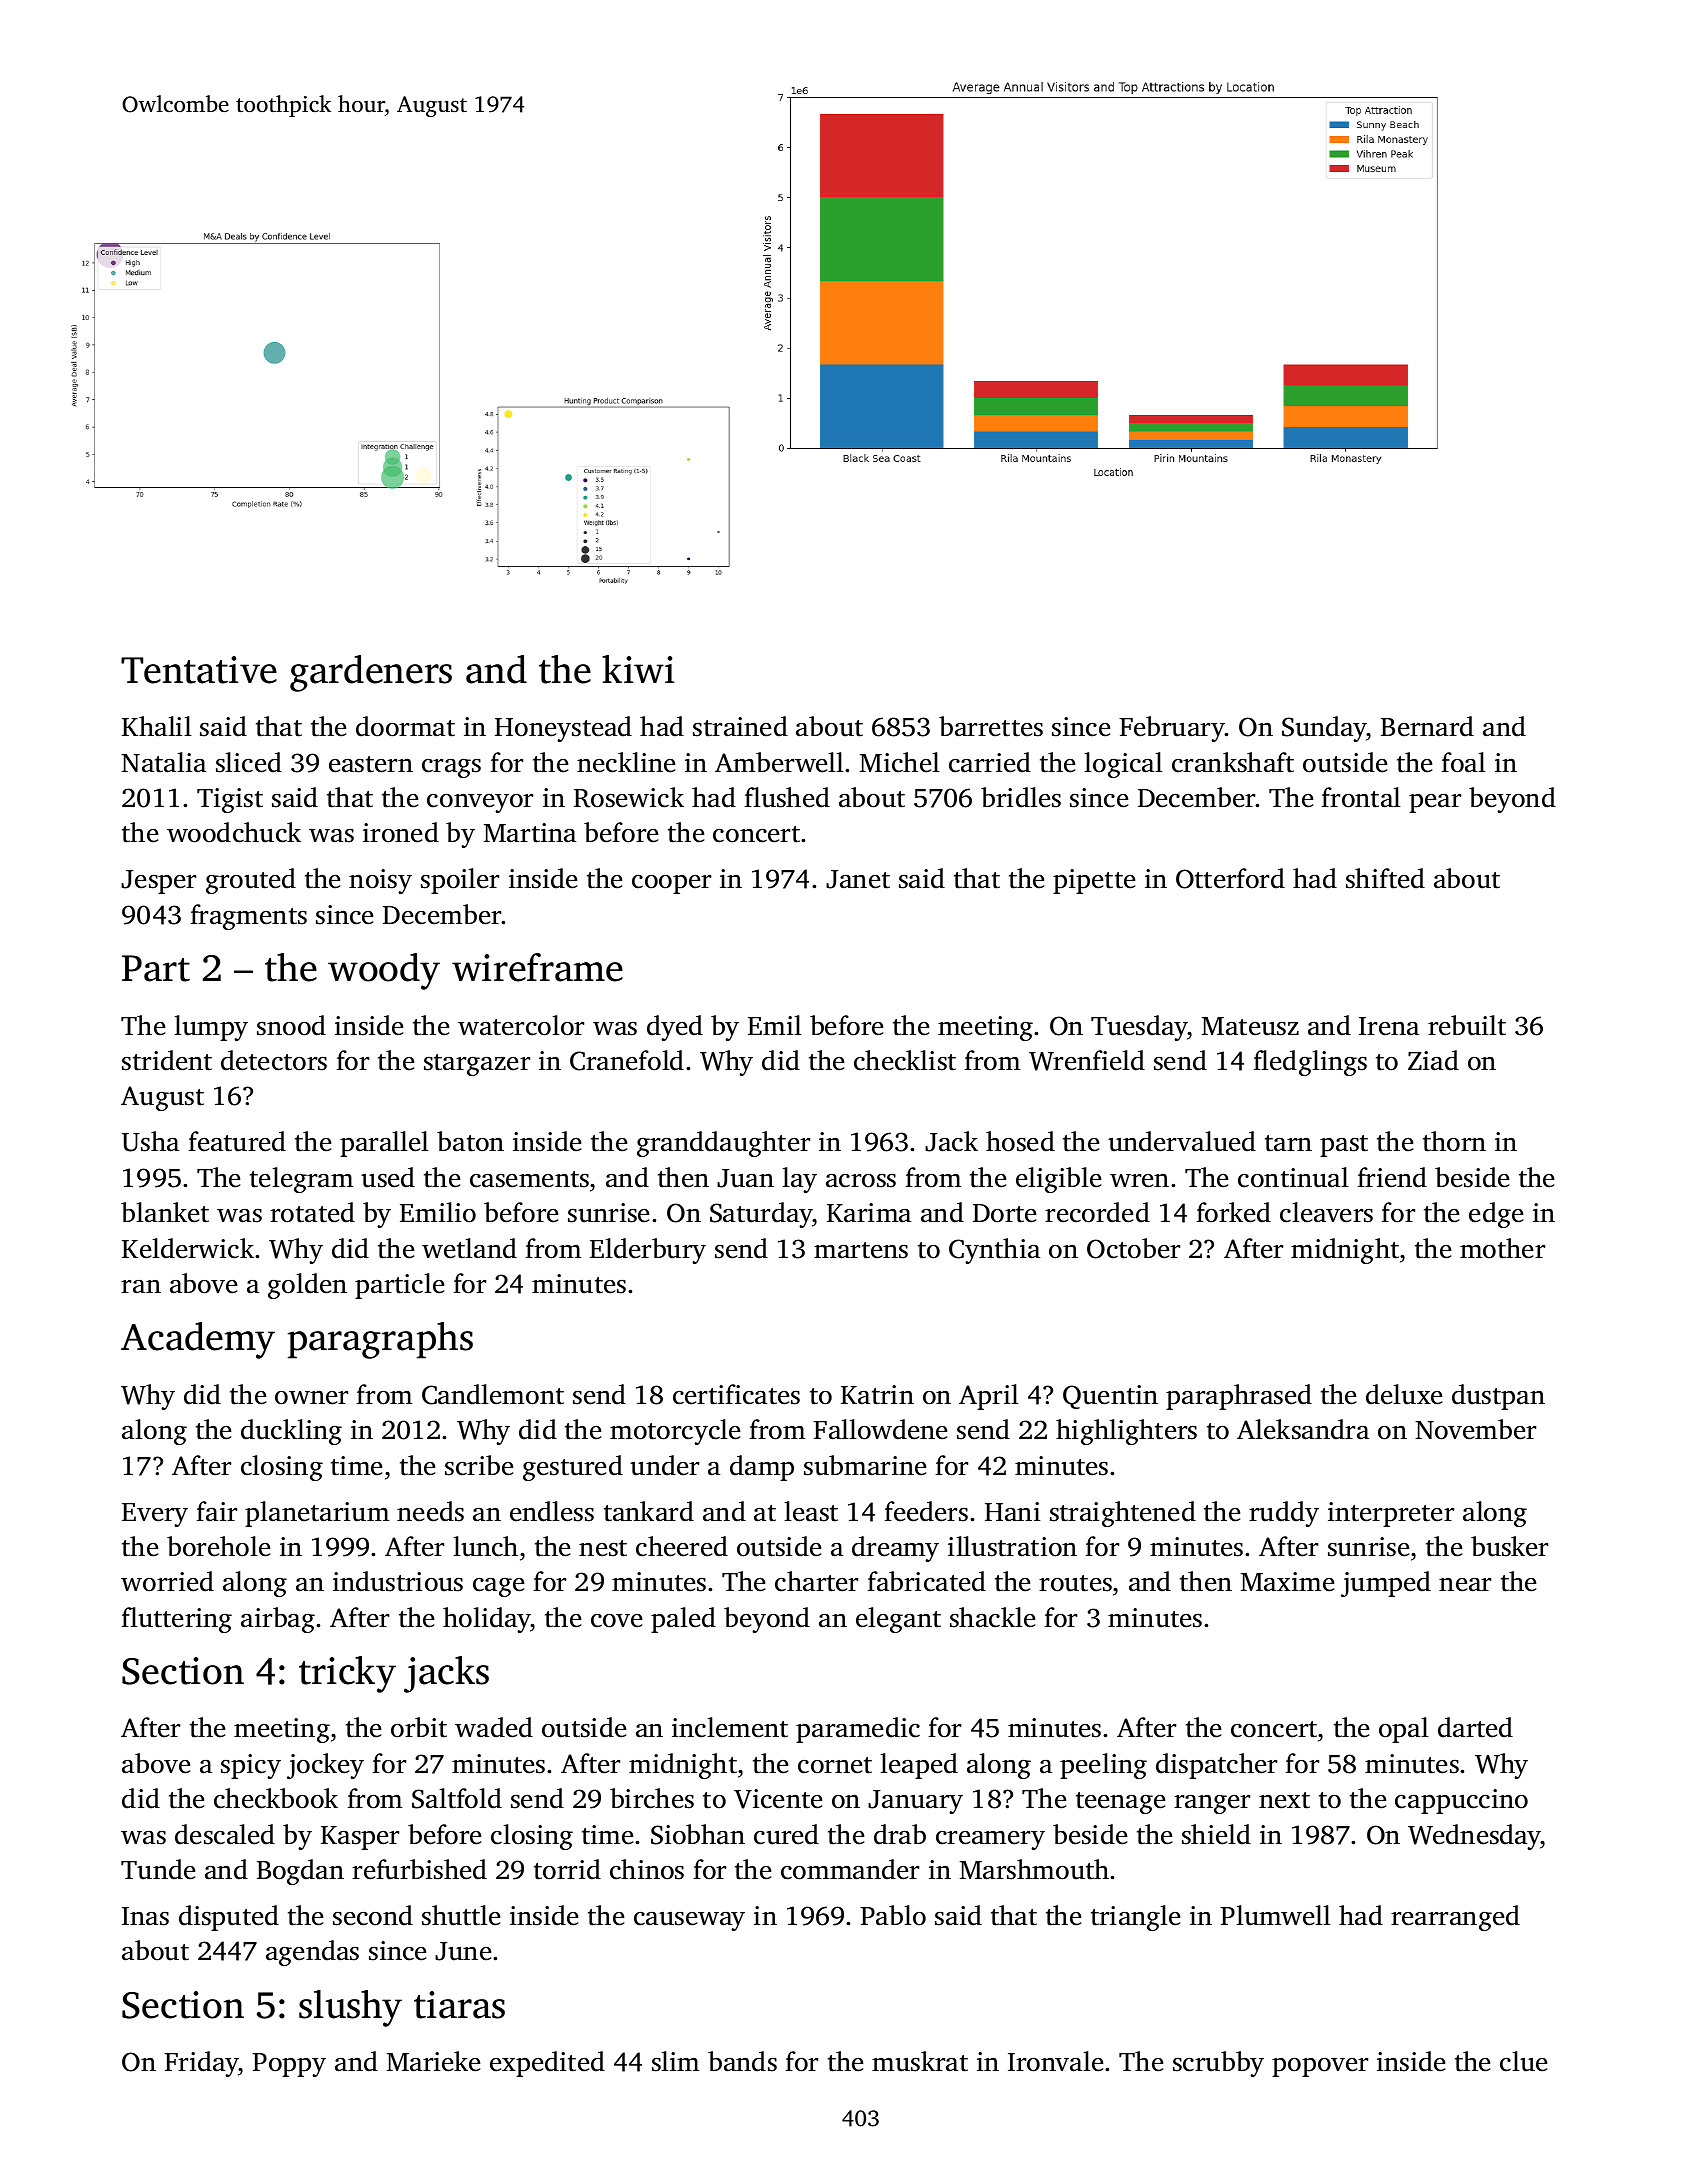 This screenshot has width=1683, height=2178. What do you see at coordinates (380, 881) in the screenshot?
I see `noisy` at bounding box center [380, 881].
